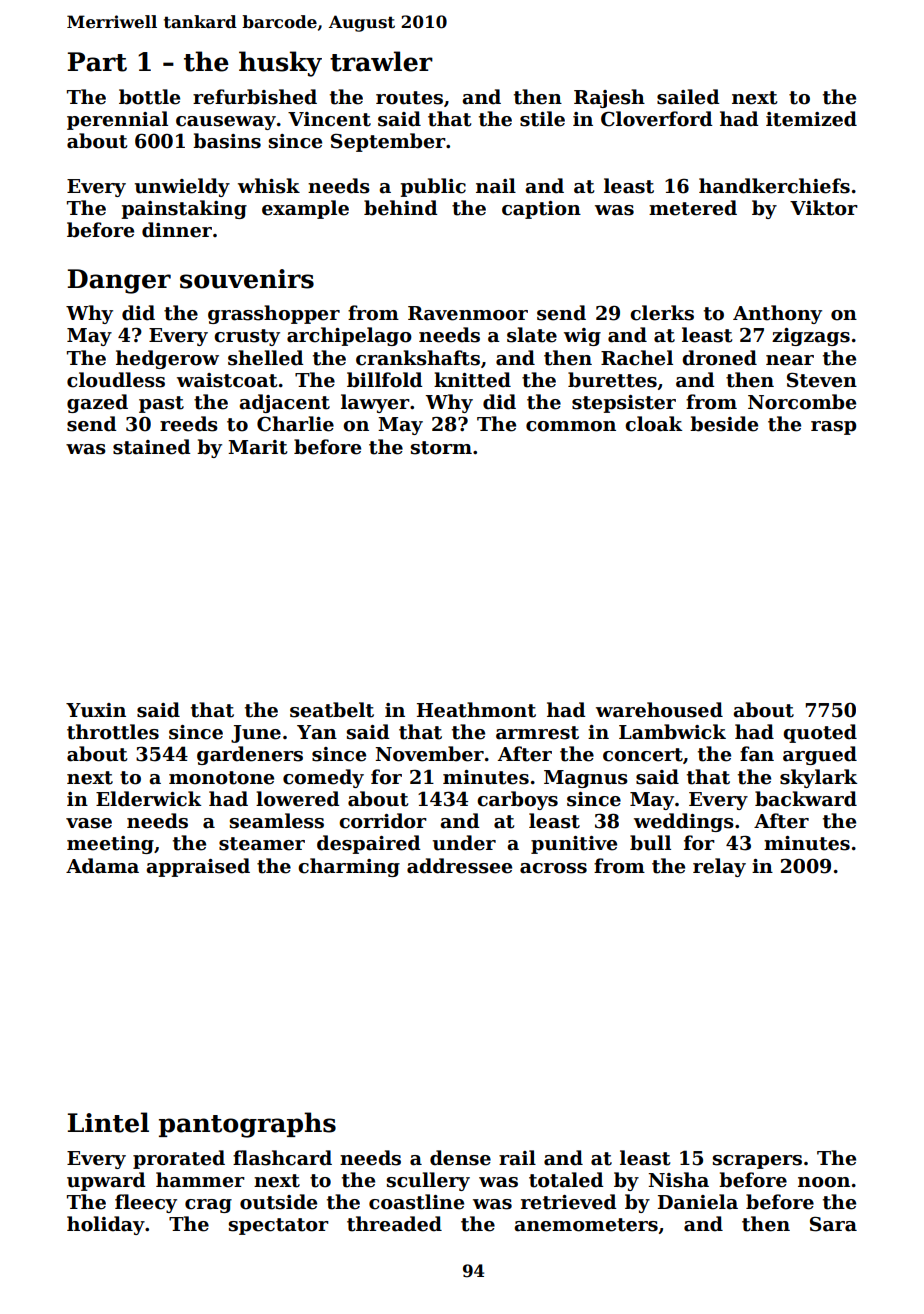  What do you see at coordinates (110, 845) in the page?
I see `meeting` at bounding box center [110, 845].
